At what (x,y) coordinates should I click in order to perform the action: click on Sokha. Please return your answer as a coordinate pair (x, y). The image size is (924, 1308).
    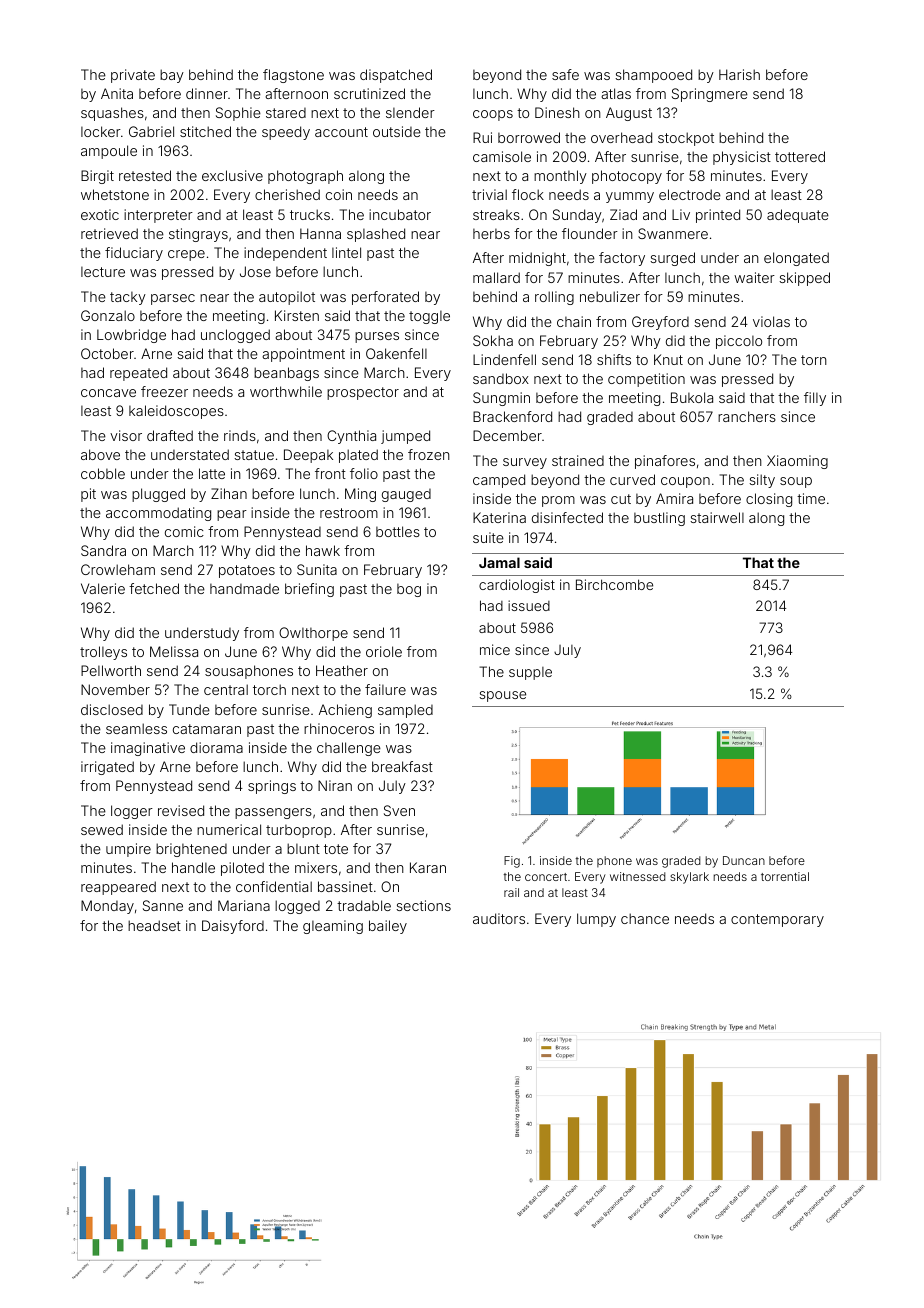
    Looking at the image, I should click on (493, 340).
